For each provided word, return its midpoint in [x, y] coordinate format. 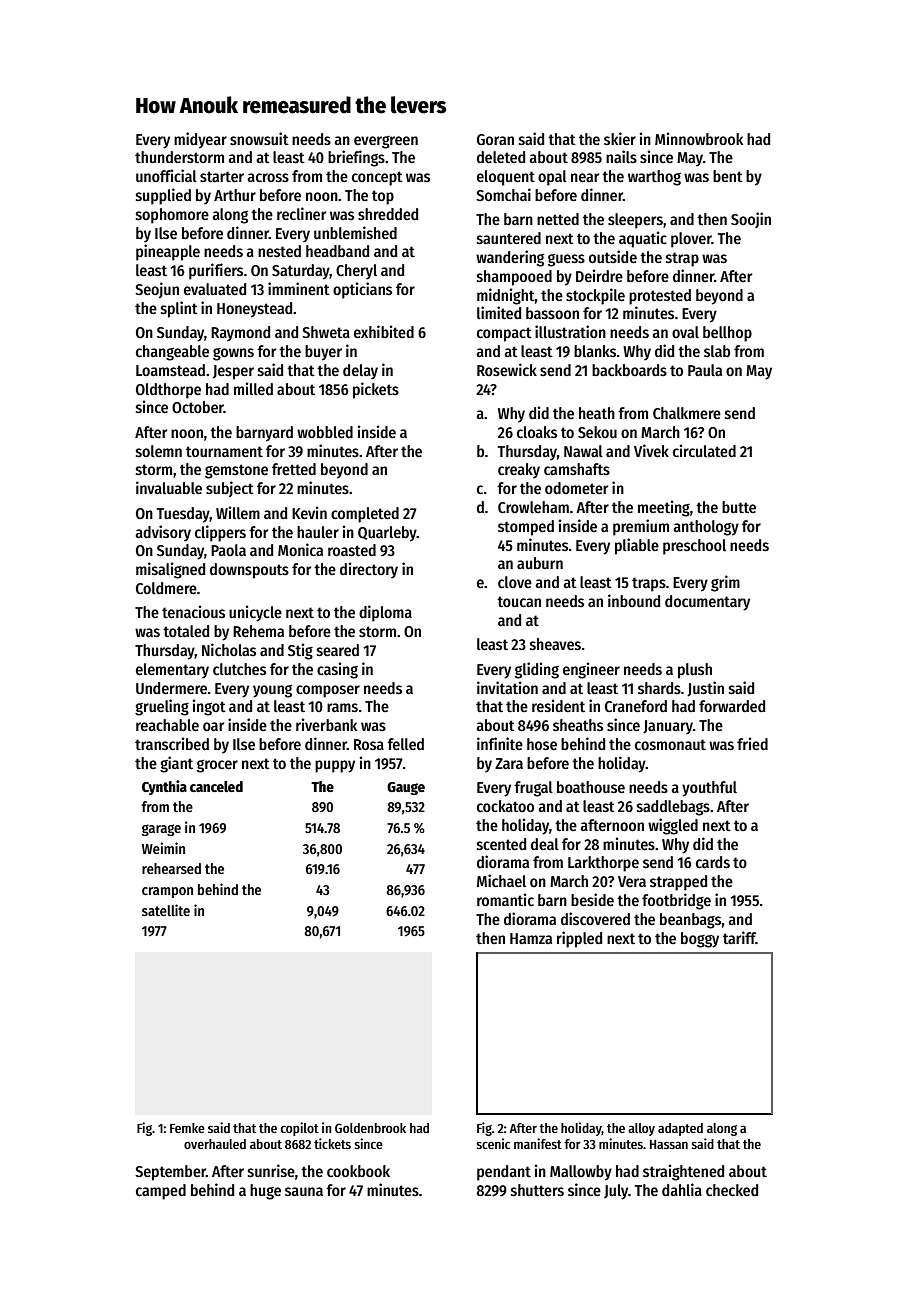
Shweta [326, 332]
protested [660, 297]
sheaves [555, 644]
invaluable [169, 487]
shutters [537, 1190]
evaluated [215, 289]
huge [265, 1192]
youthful [709, 789]
